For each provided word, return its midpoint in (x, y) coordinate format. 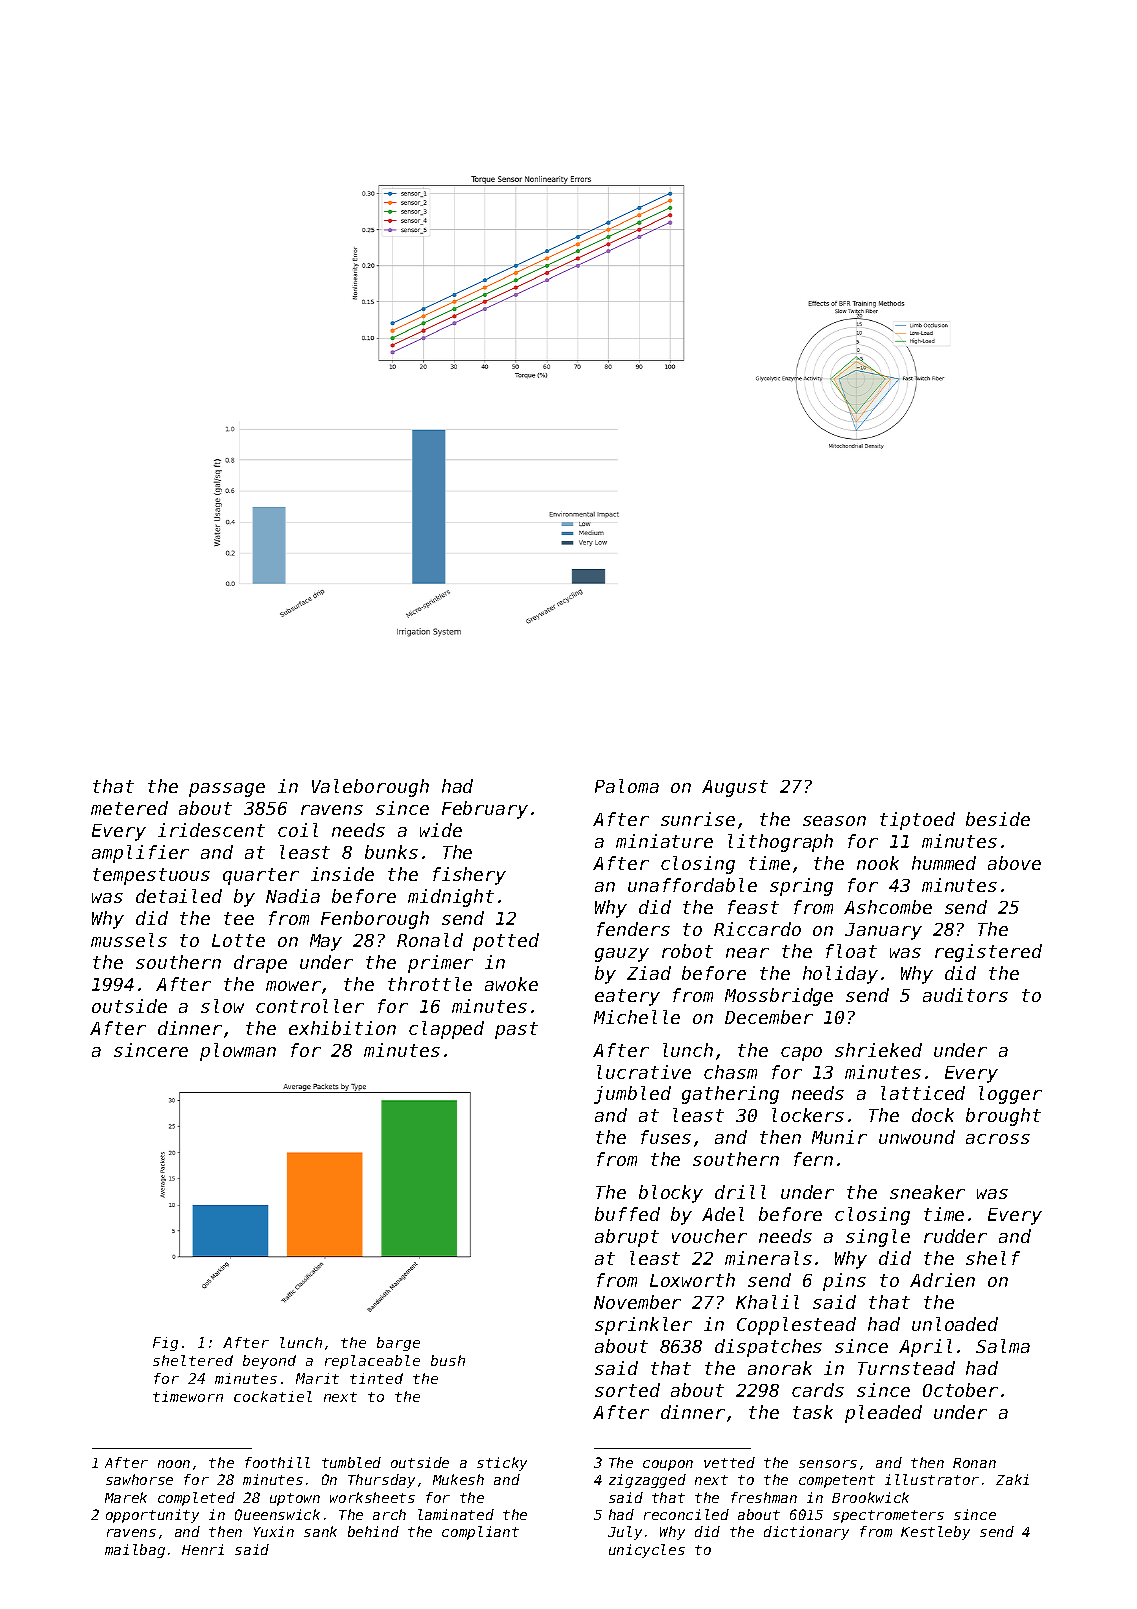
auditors (965, 995)
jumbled (632, 1095)
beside (998, 819)
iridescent (211, 830)
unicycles (647, 1551)
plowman (238, 1052)
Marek (126, 1497)
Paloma (627, 786)
